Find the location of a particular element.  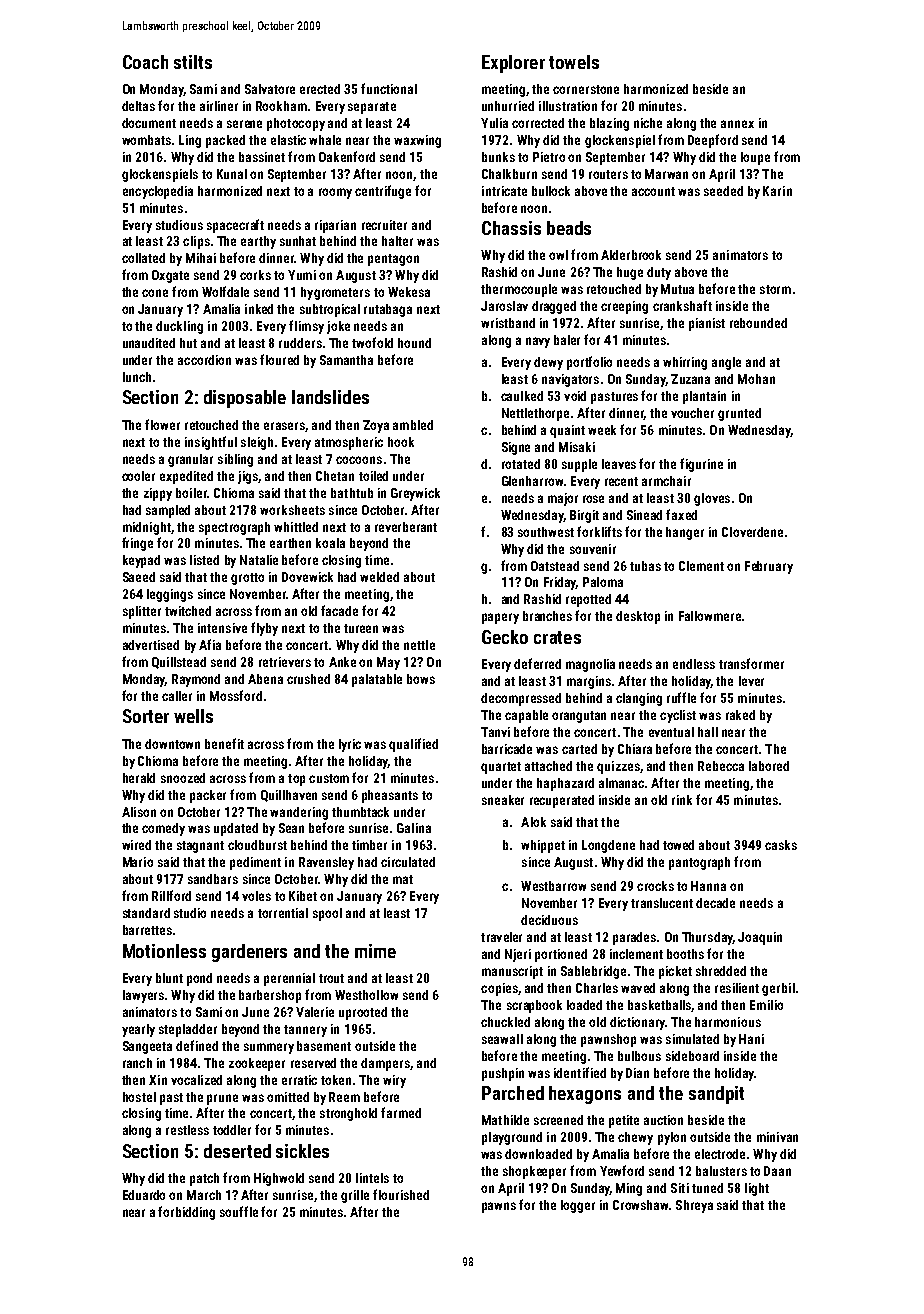

Abena is located at coordinates (265, 679).
